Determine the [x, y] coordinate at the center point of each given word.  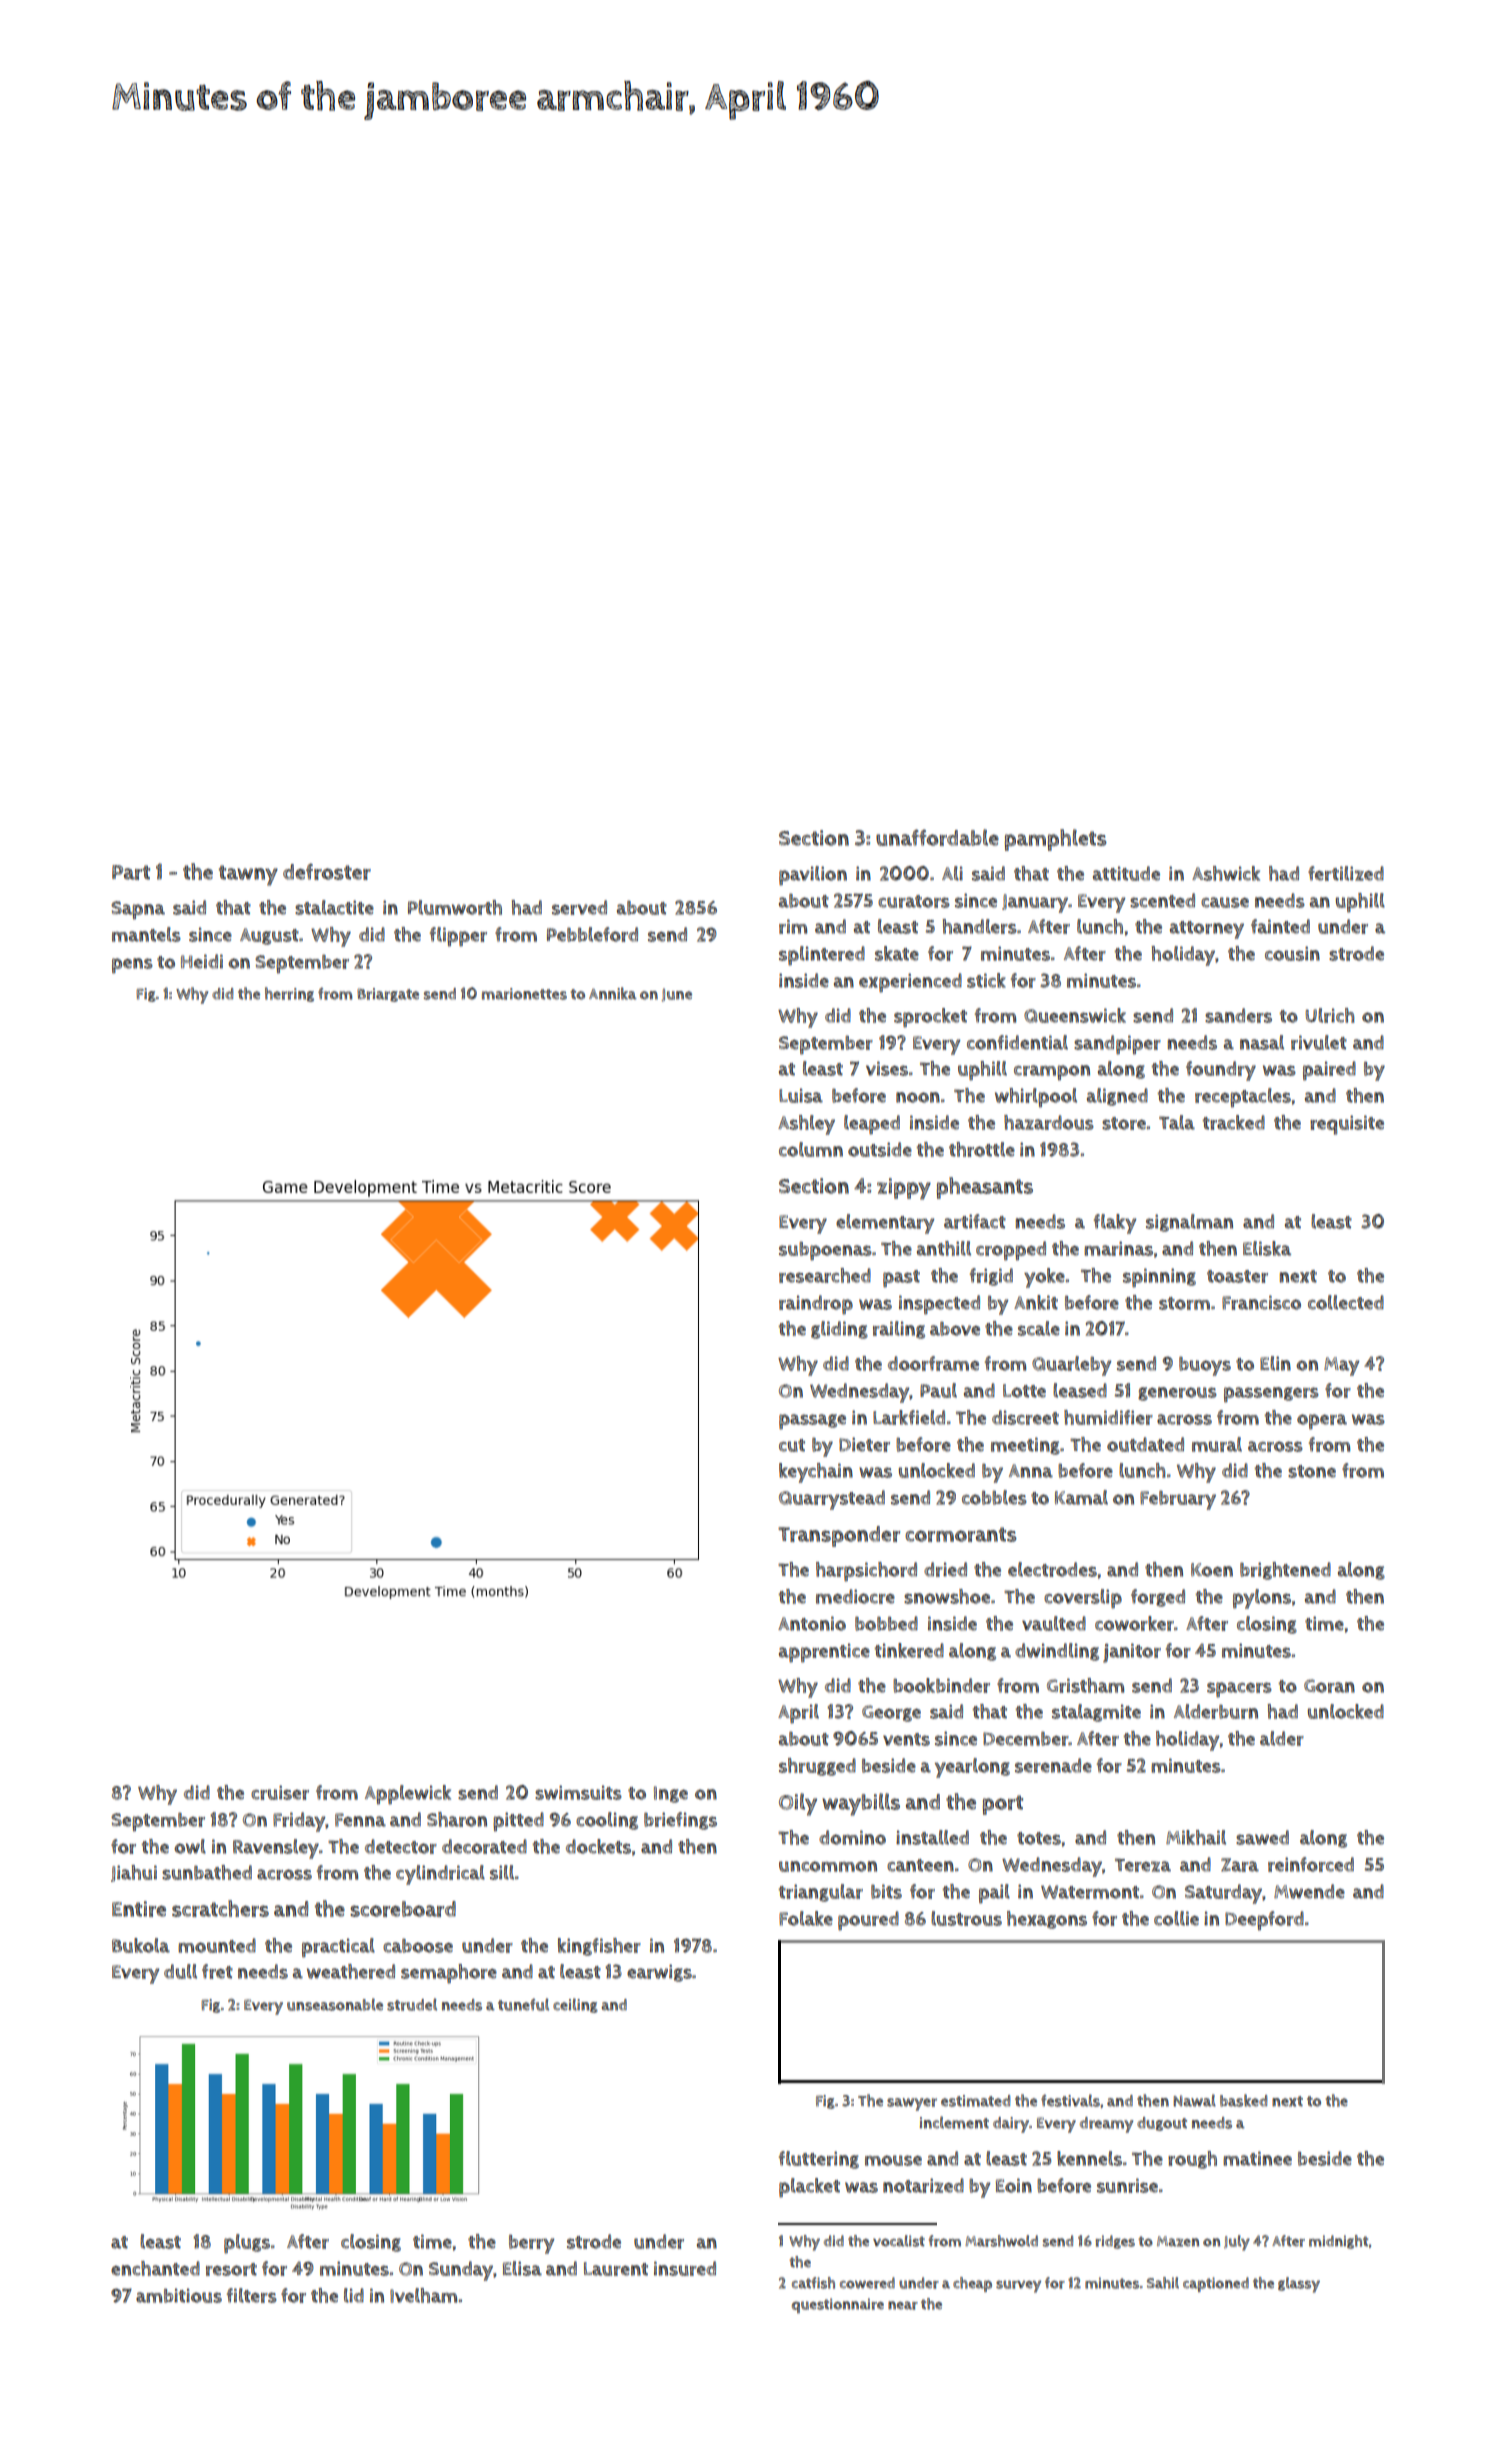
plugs [247, 2244]
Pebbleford [592, 934]
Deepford [1264, 1921]
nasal [1262, 1042]
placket [809, 2188]
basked [1243, 2100]
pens [132, 966]
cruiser [280, 1792]
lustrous [966, 1918]
